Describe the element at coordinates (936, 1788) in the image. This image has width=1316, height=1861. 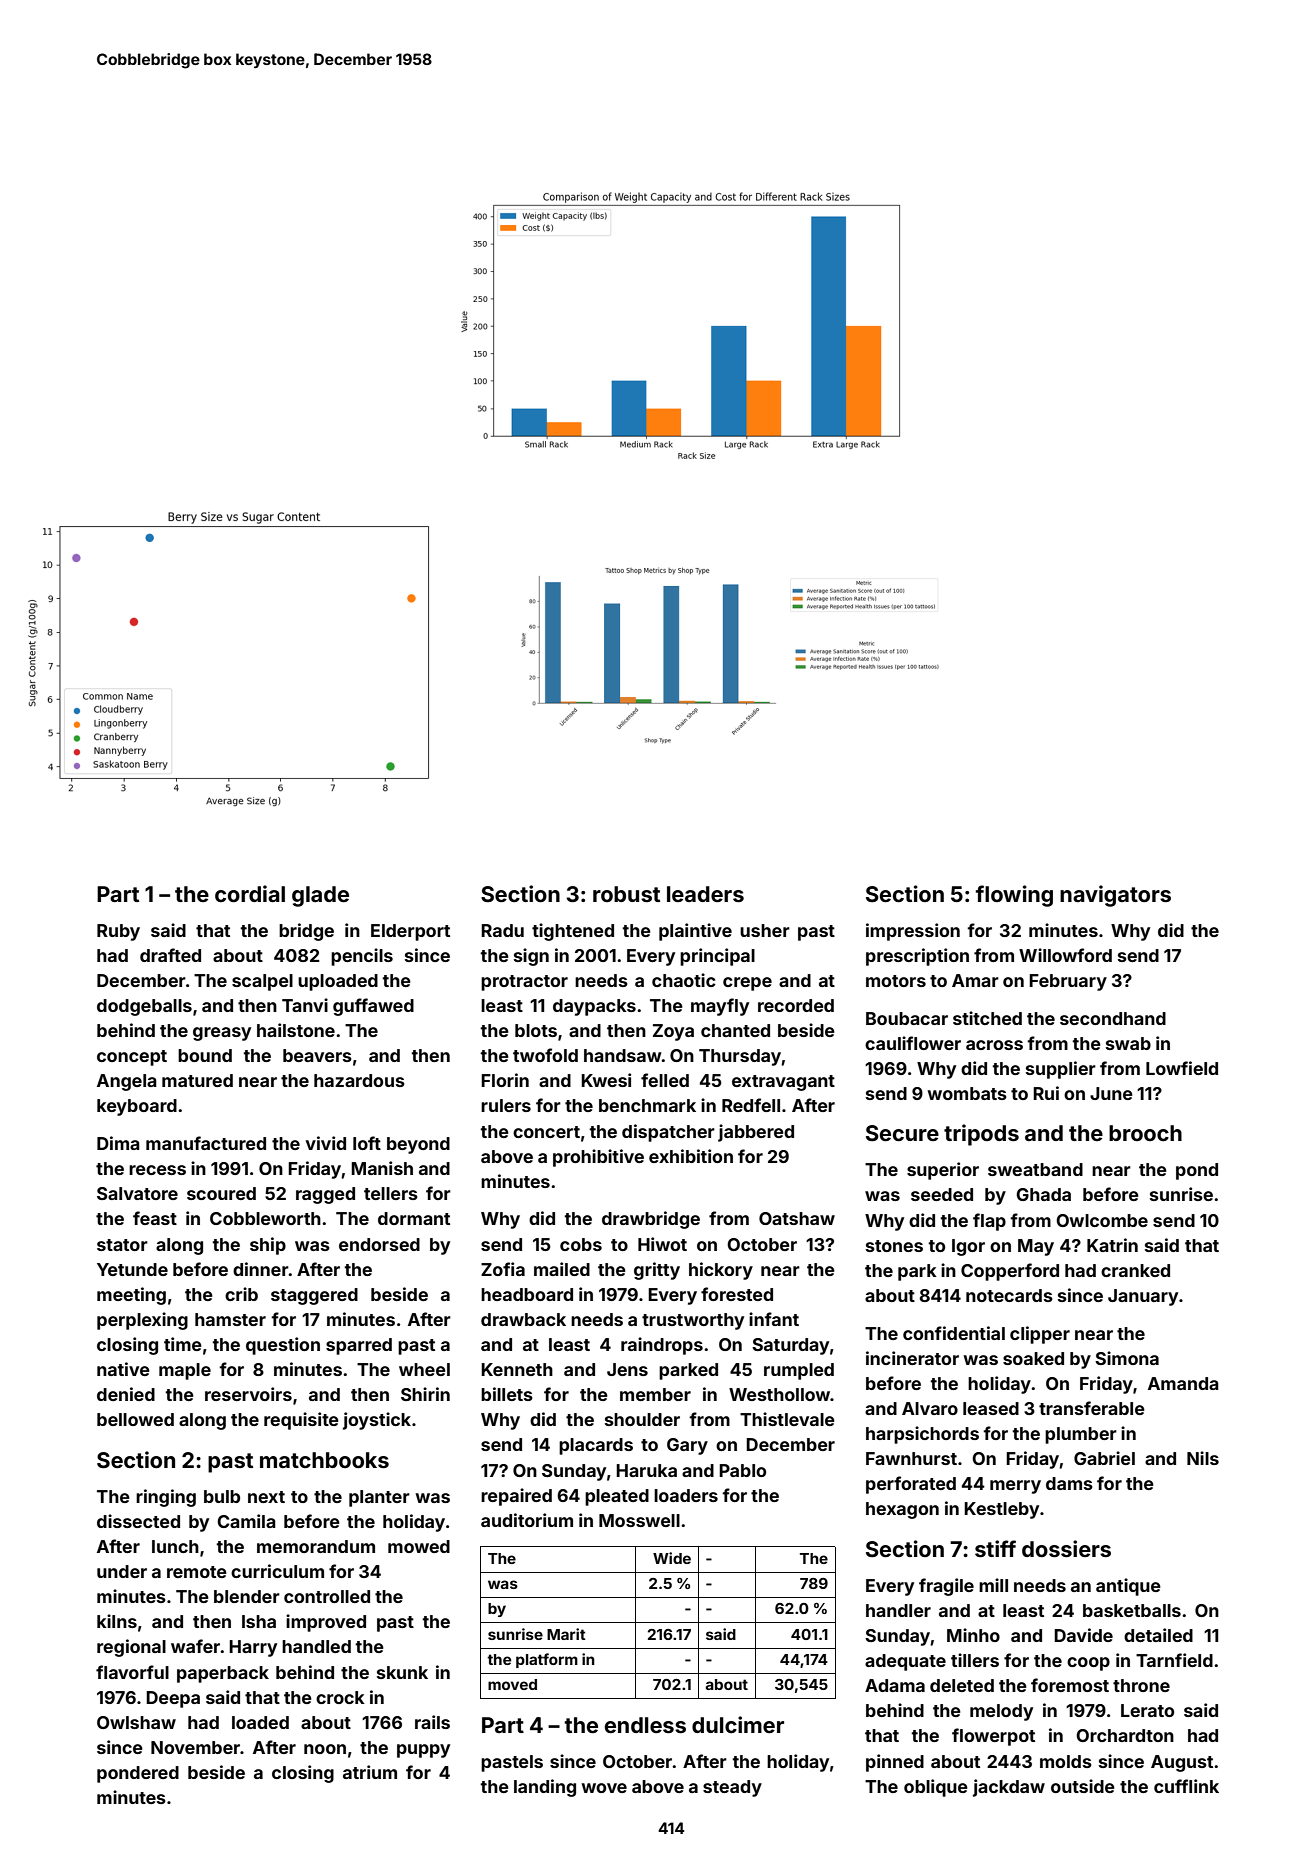
I see `oblique` at that location.
